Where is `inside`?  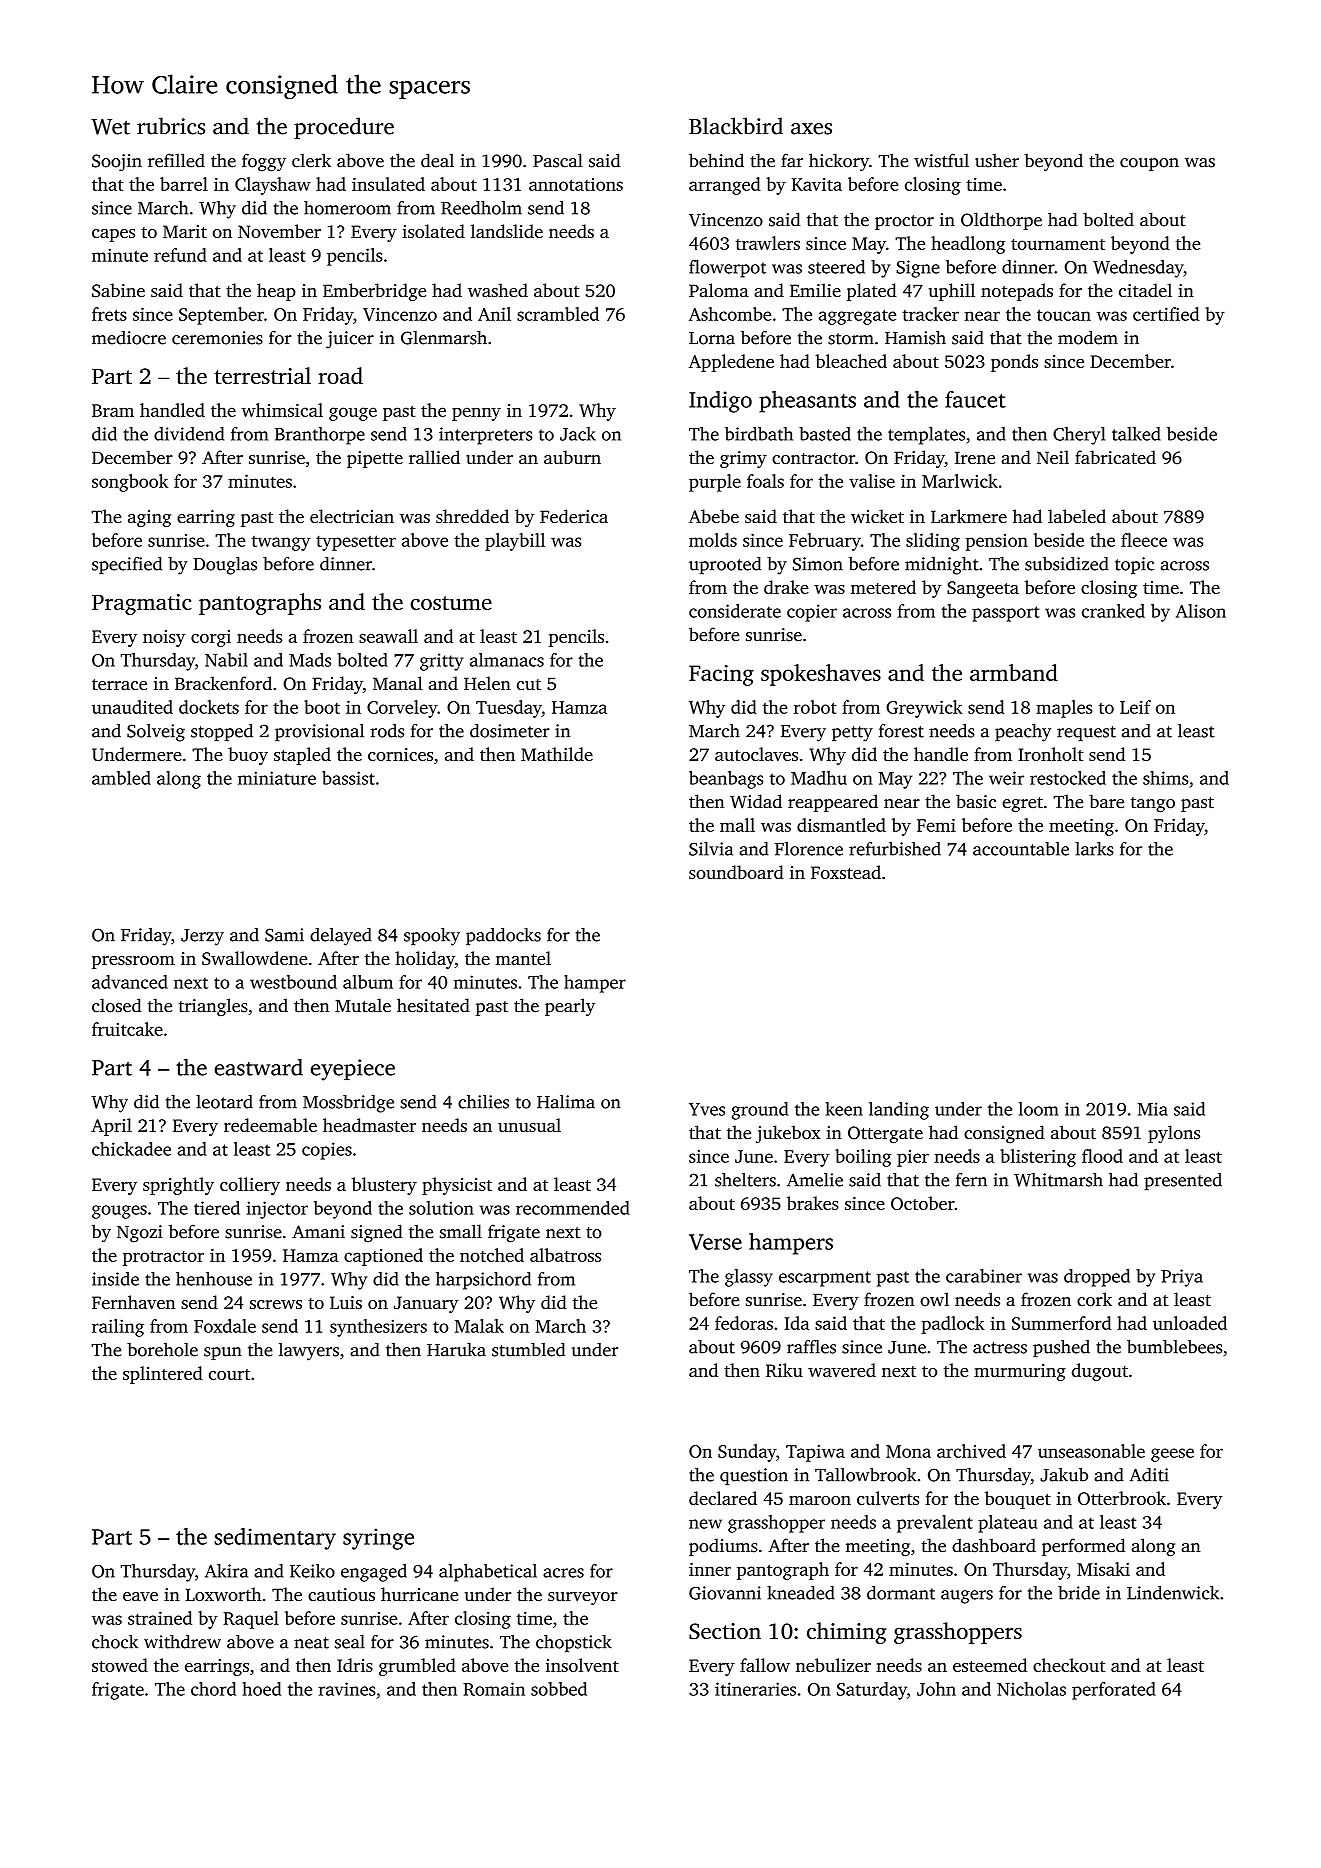
inside is located at coordinates (115, 1279).
